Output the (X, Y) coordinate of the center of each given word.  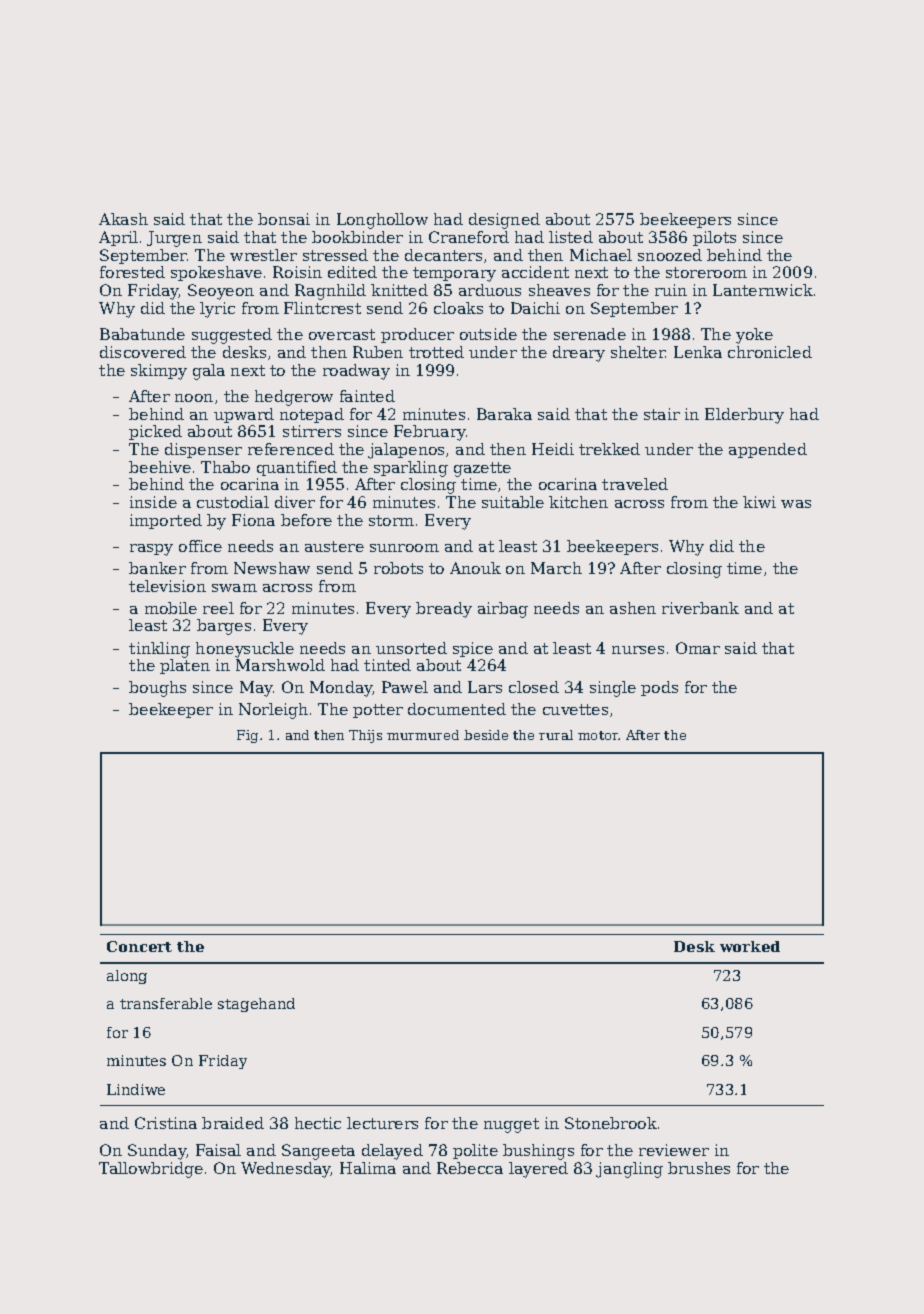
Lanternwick (763, 290)
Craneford (469, 237)
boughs (157, 689)
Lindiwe (136, 1089)
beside (486, 735)
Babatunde (142, 334)
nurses (638, 650)
